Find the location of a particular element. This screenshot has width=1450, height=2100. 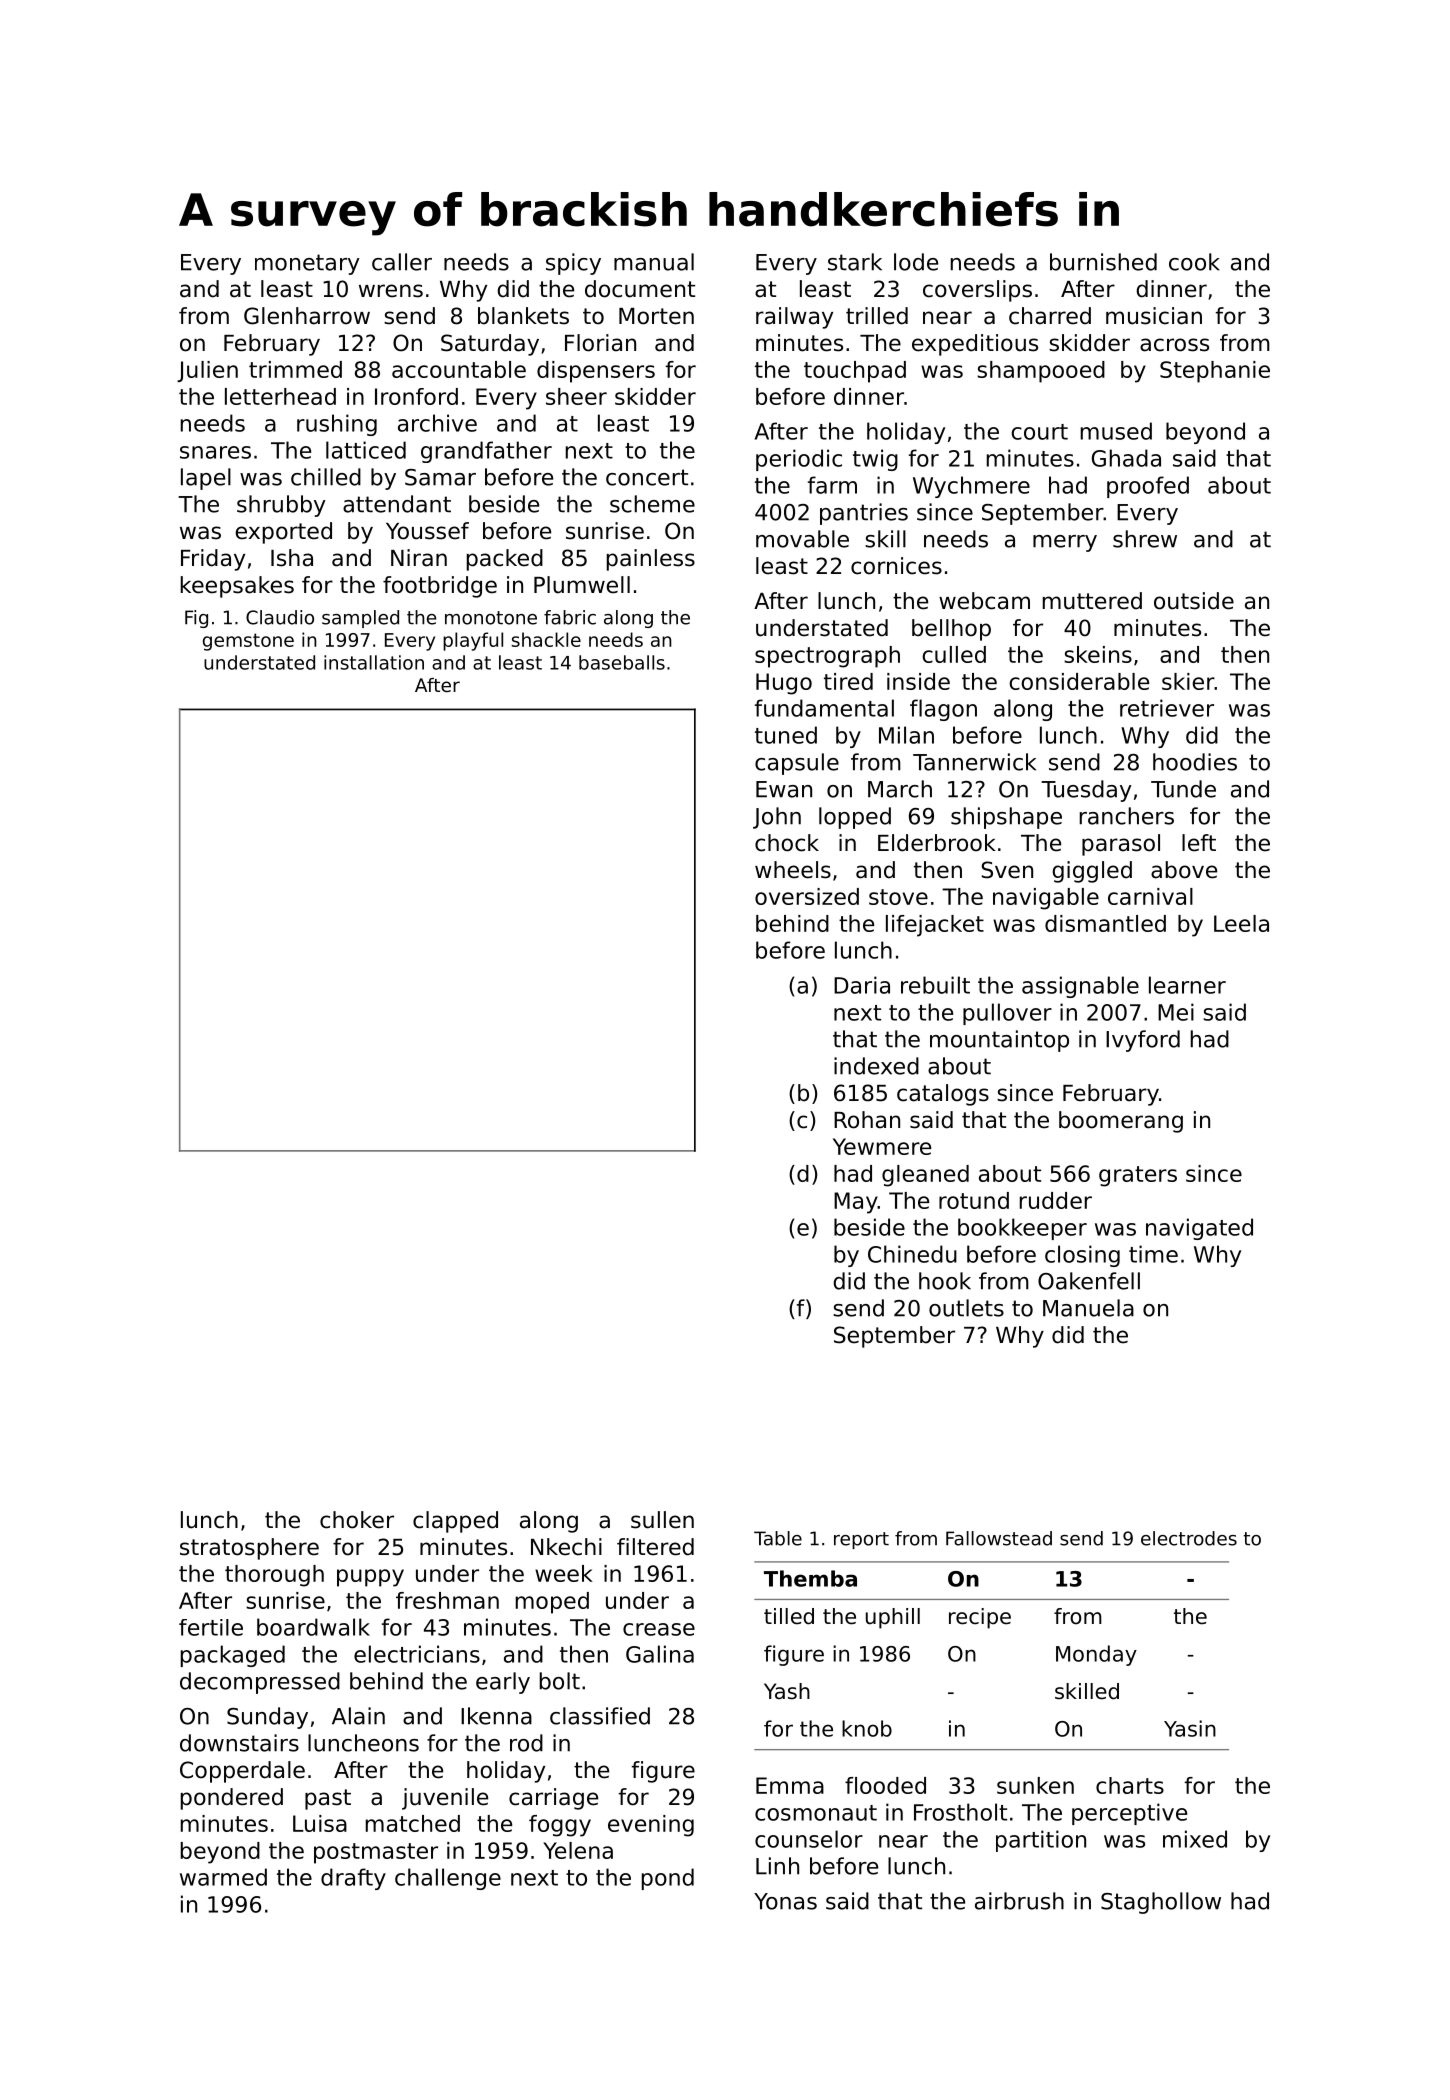

mixed is located at coordinates (1195, 1839).
